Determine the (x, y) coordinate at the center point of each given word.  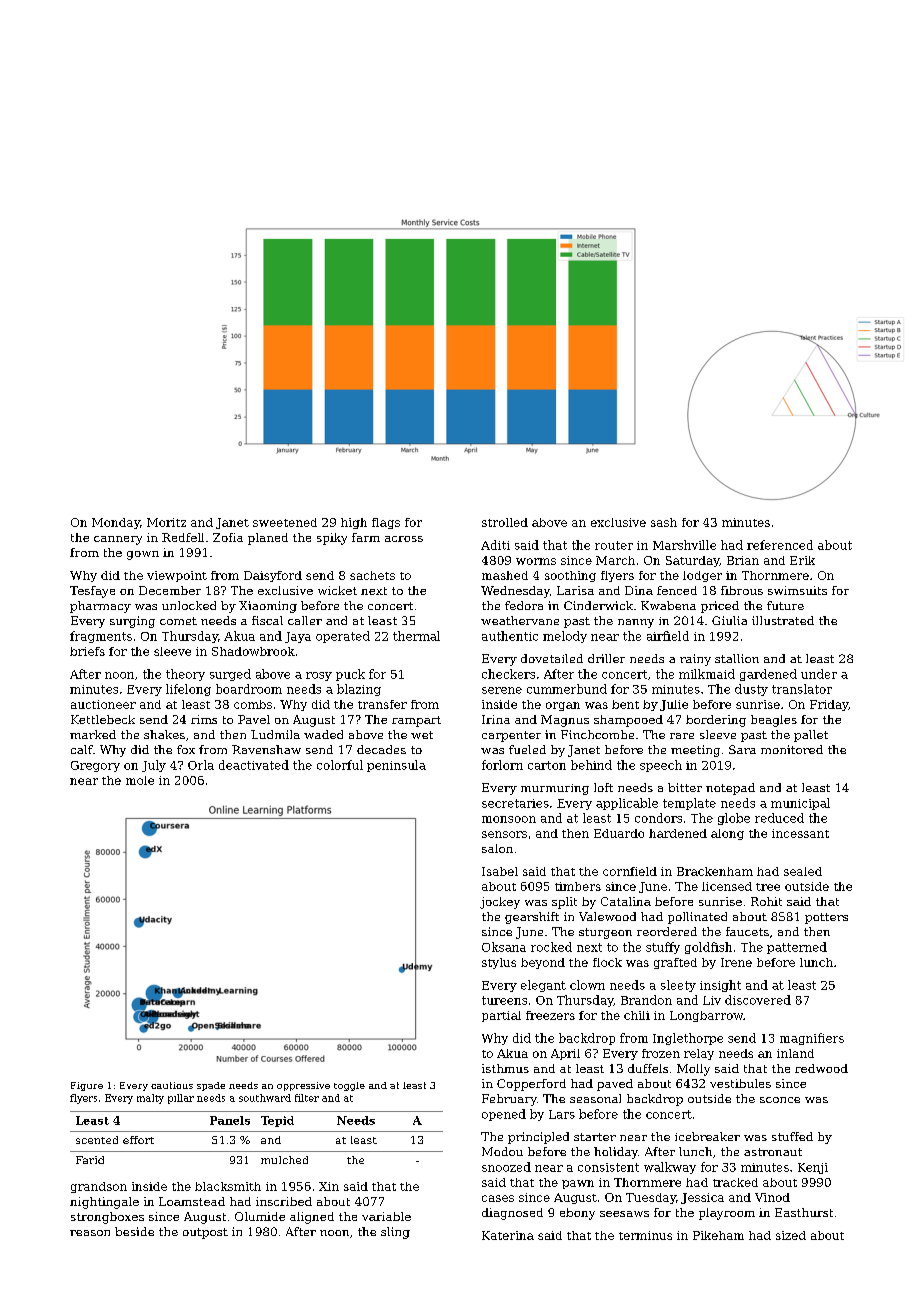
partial (501, 1016)
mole (140, 780)
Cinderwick (598, 605)
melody (565, 637)
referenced (780, 545)
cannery (118, 540)
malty (150, 1099)
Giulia (729, 620)
